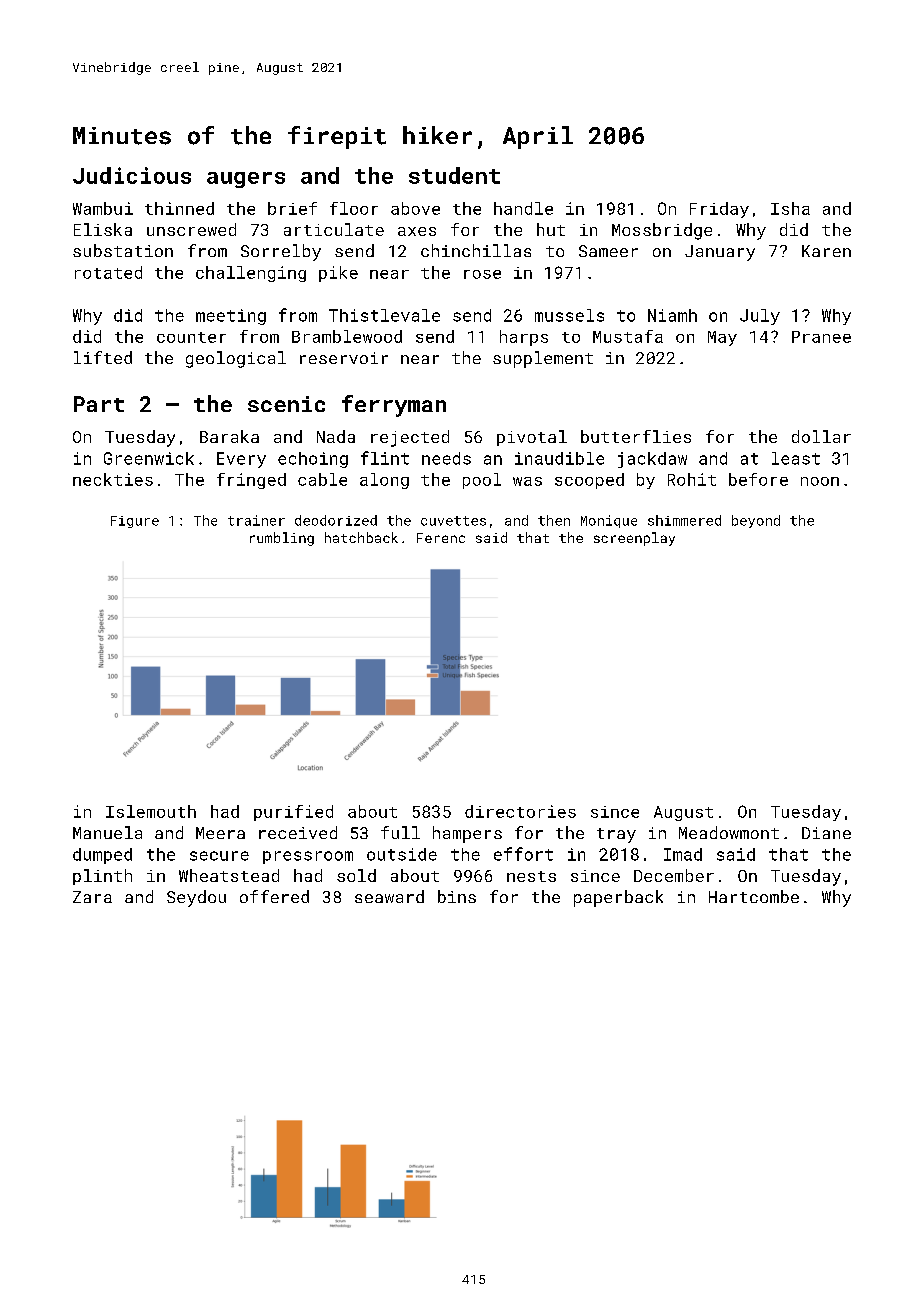 The image size is (924, 1308). What do you see at coordinates (634, 539) in the screenshot?
I see `screenplay` at bounding box center [634, 539].
